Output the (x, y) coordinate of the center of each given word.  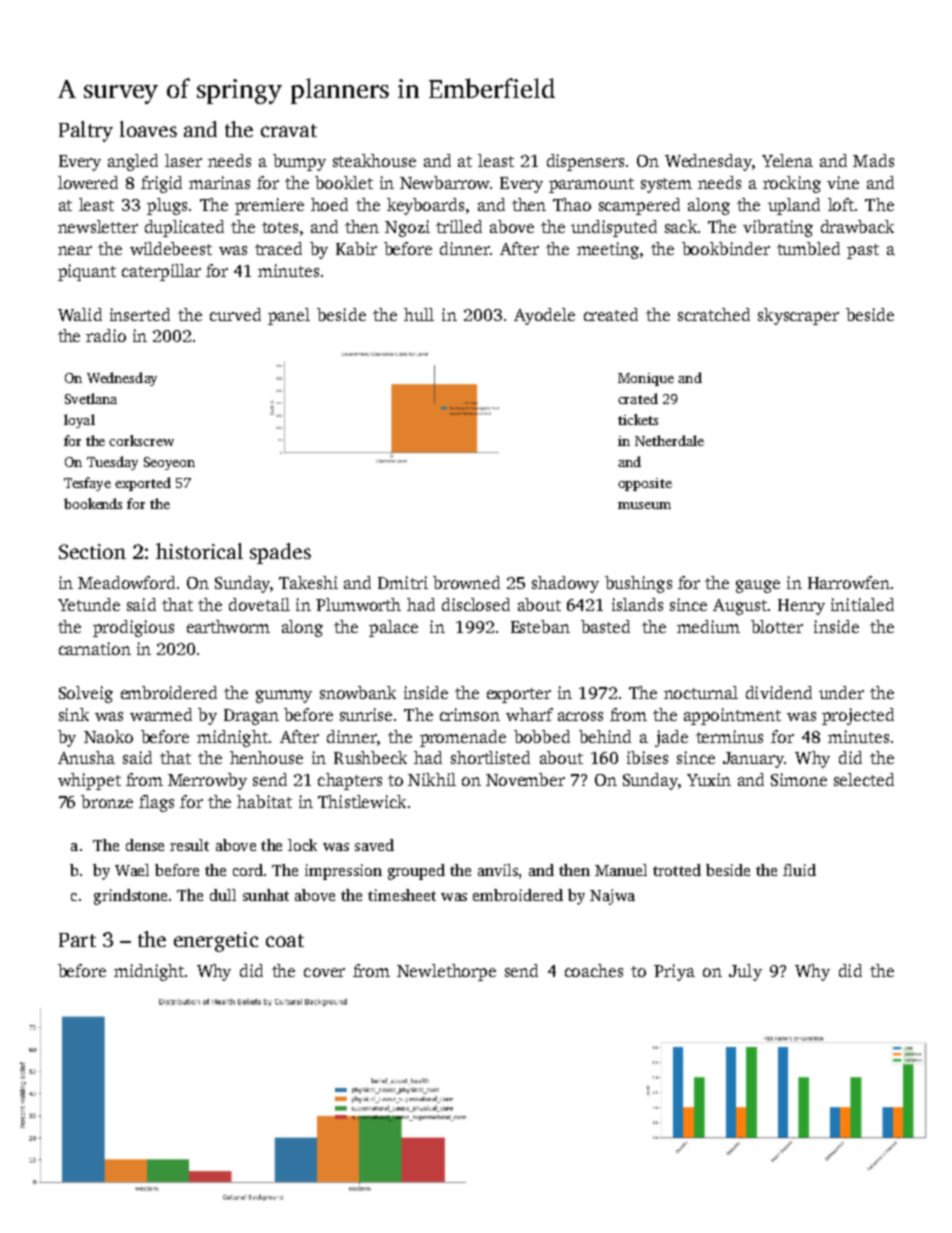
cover (324, 972)
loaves (148, 129)
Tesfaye (87, 484)
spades (280, 553)
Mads (873, 160)
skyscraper (798, 316)
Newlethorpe (446, 972)
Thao (572, 204)
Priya (674, 972)
